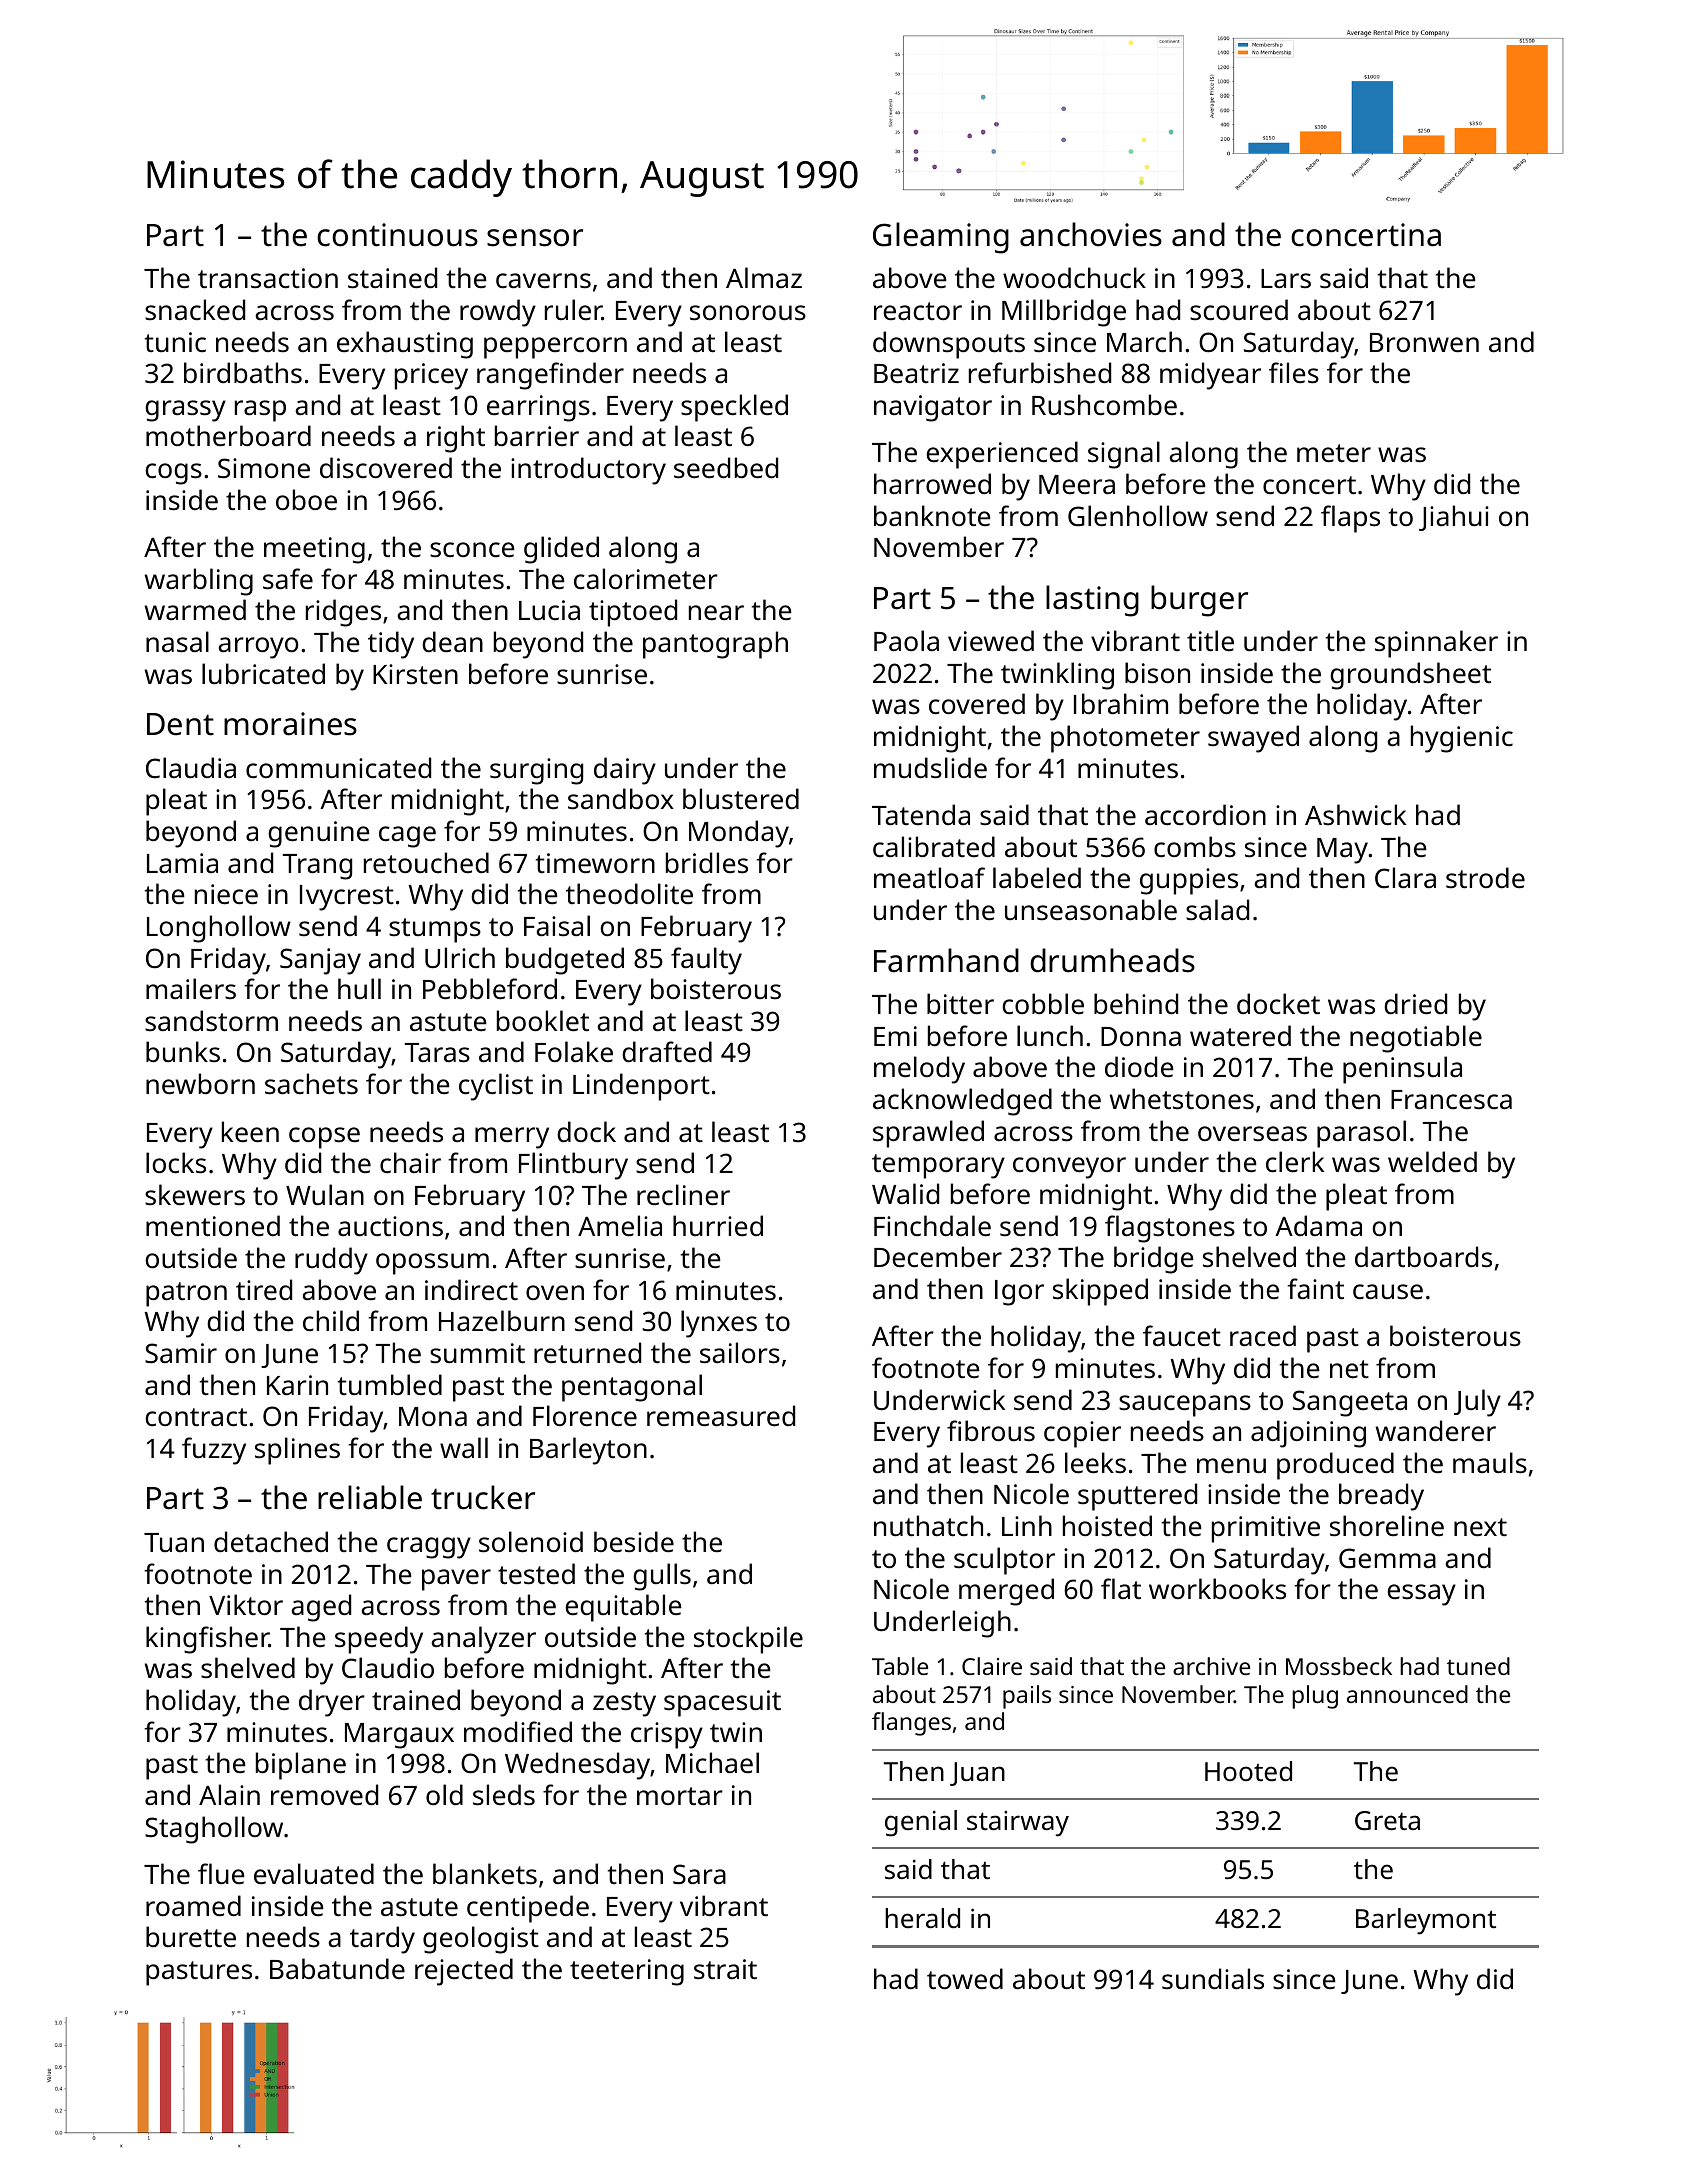  I want to click on Igor, so click(1019, 1293).
